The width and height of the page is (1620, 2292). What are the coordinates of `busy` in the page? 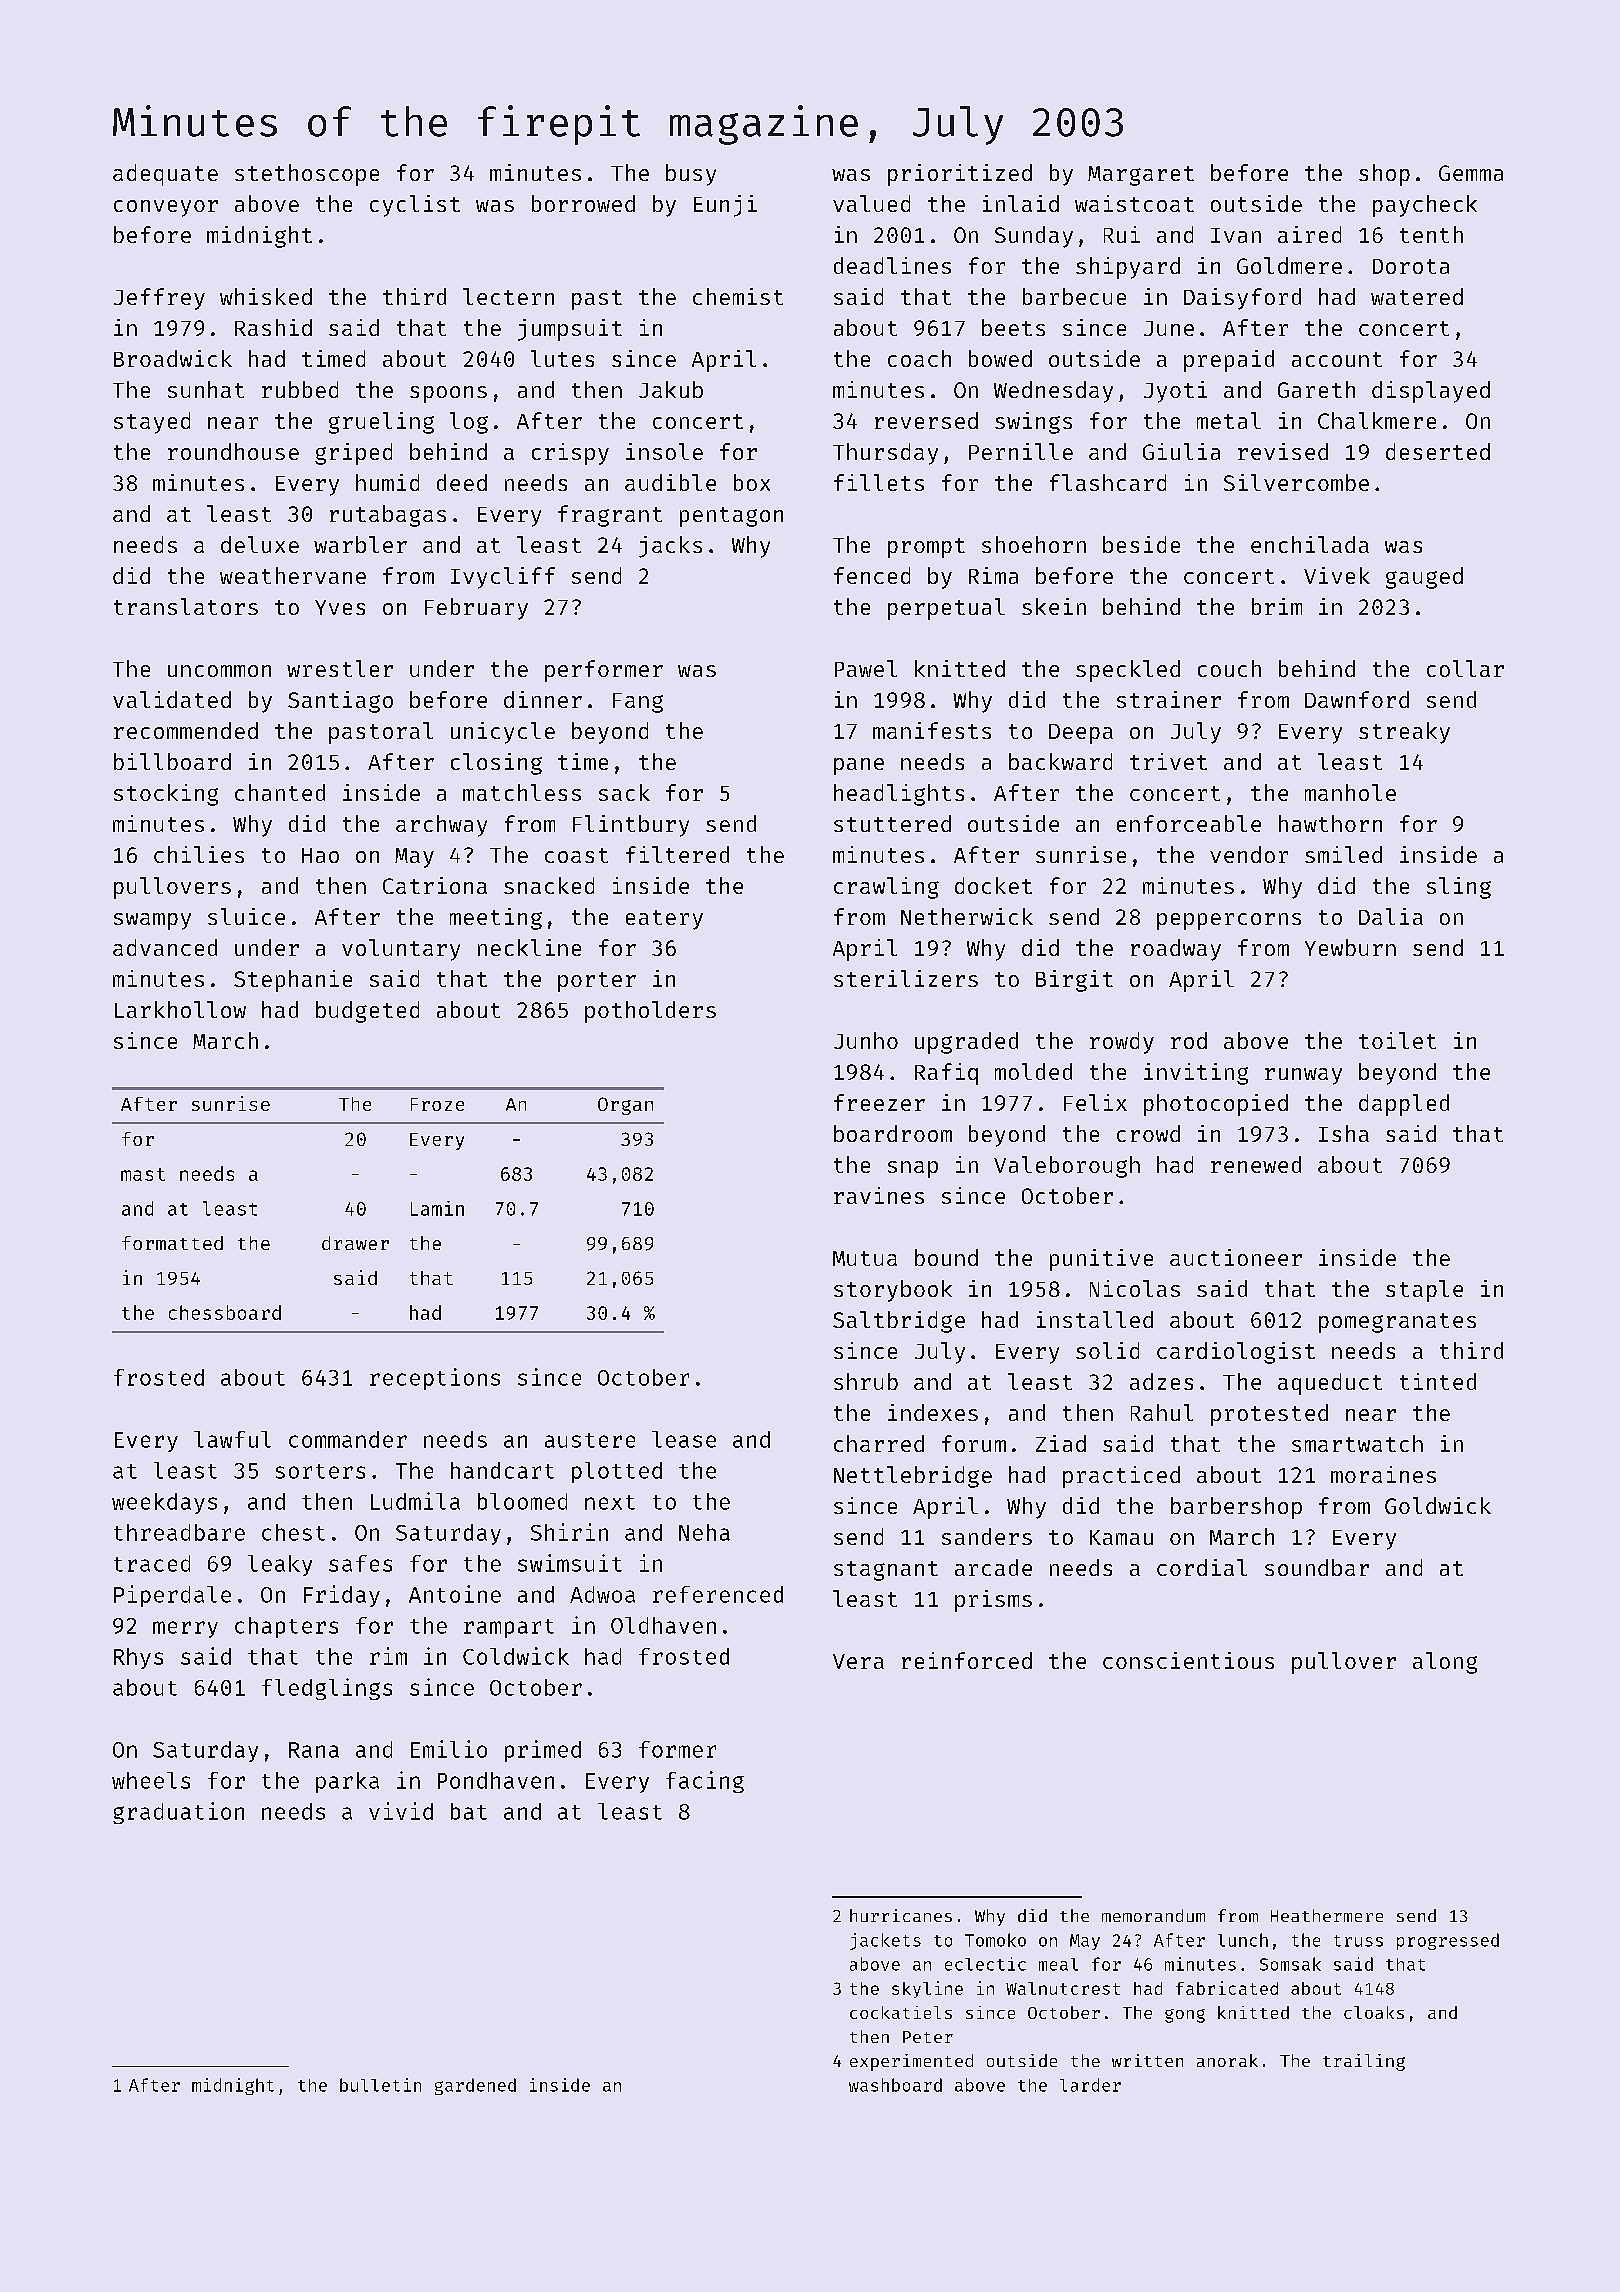 It's located at (691, 175).
